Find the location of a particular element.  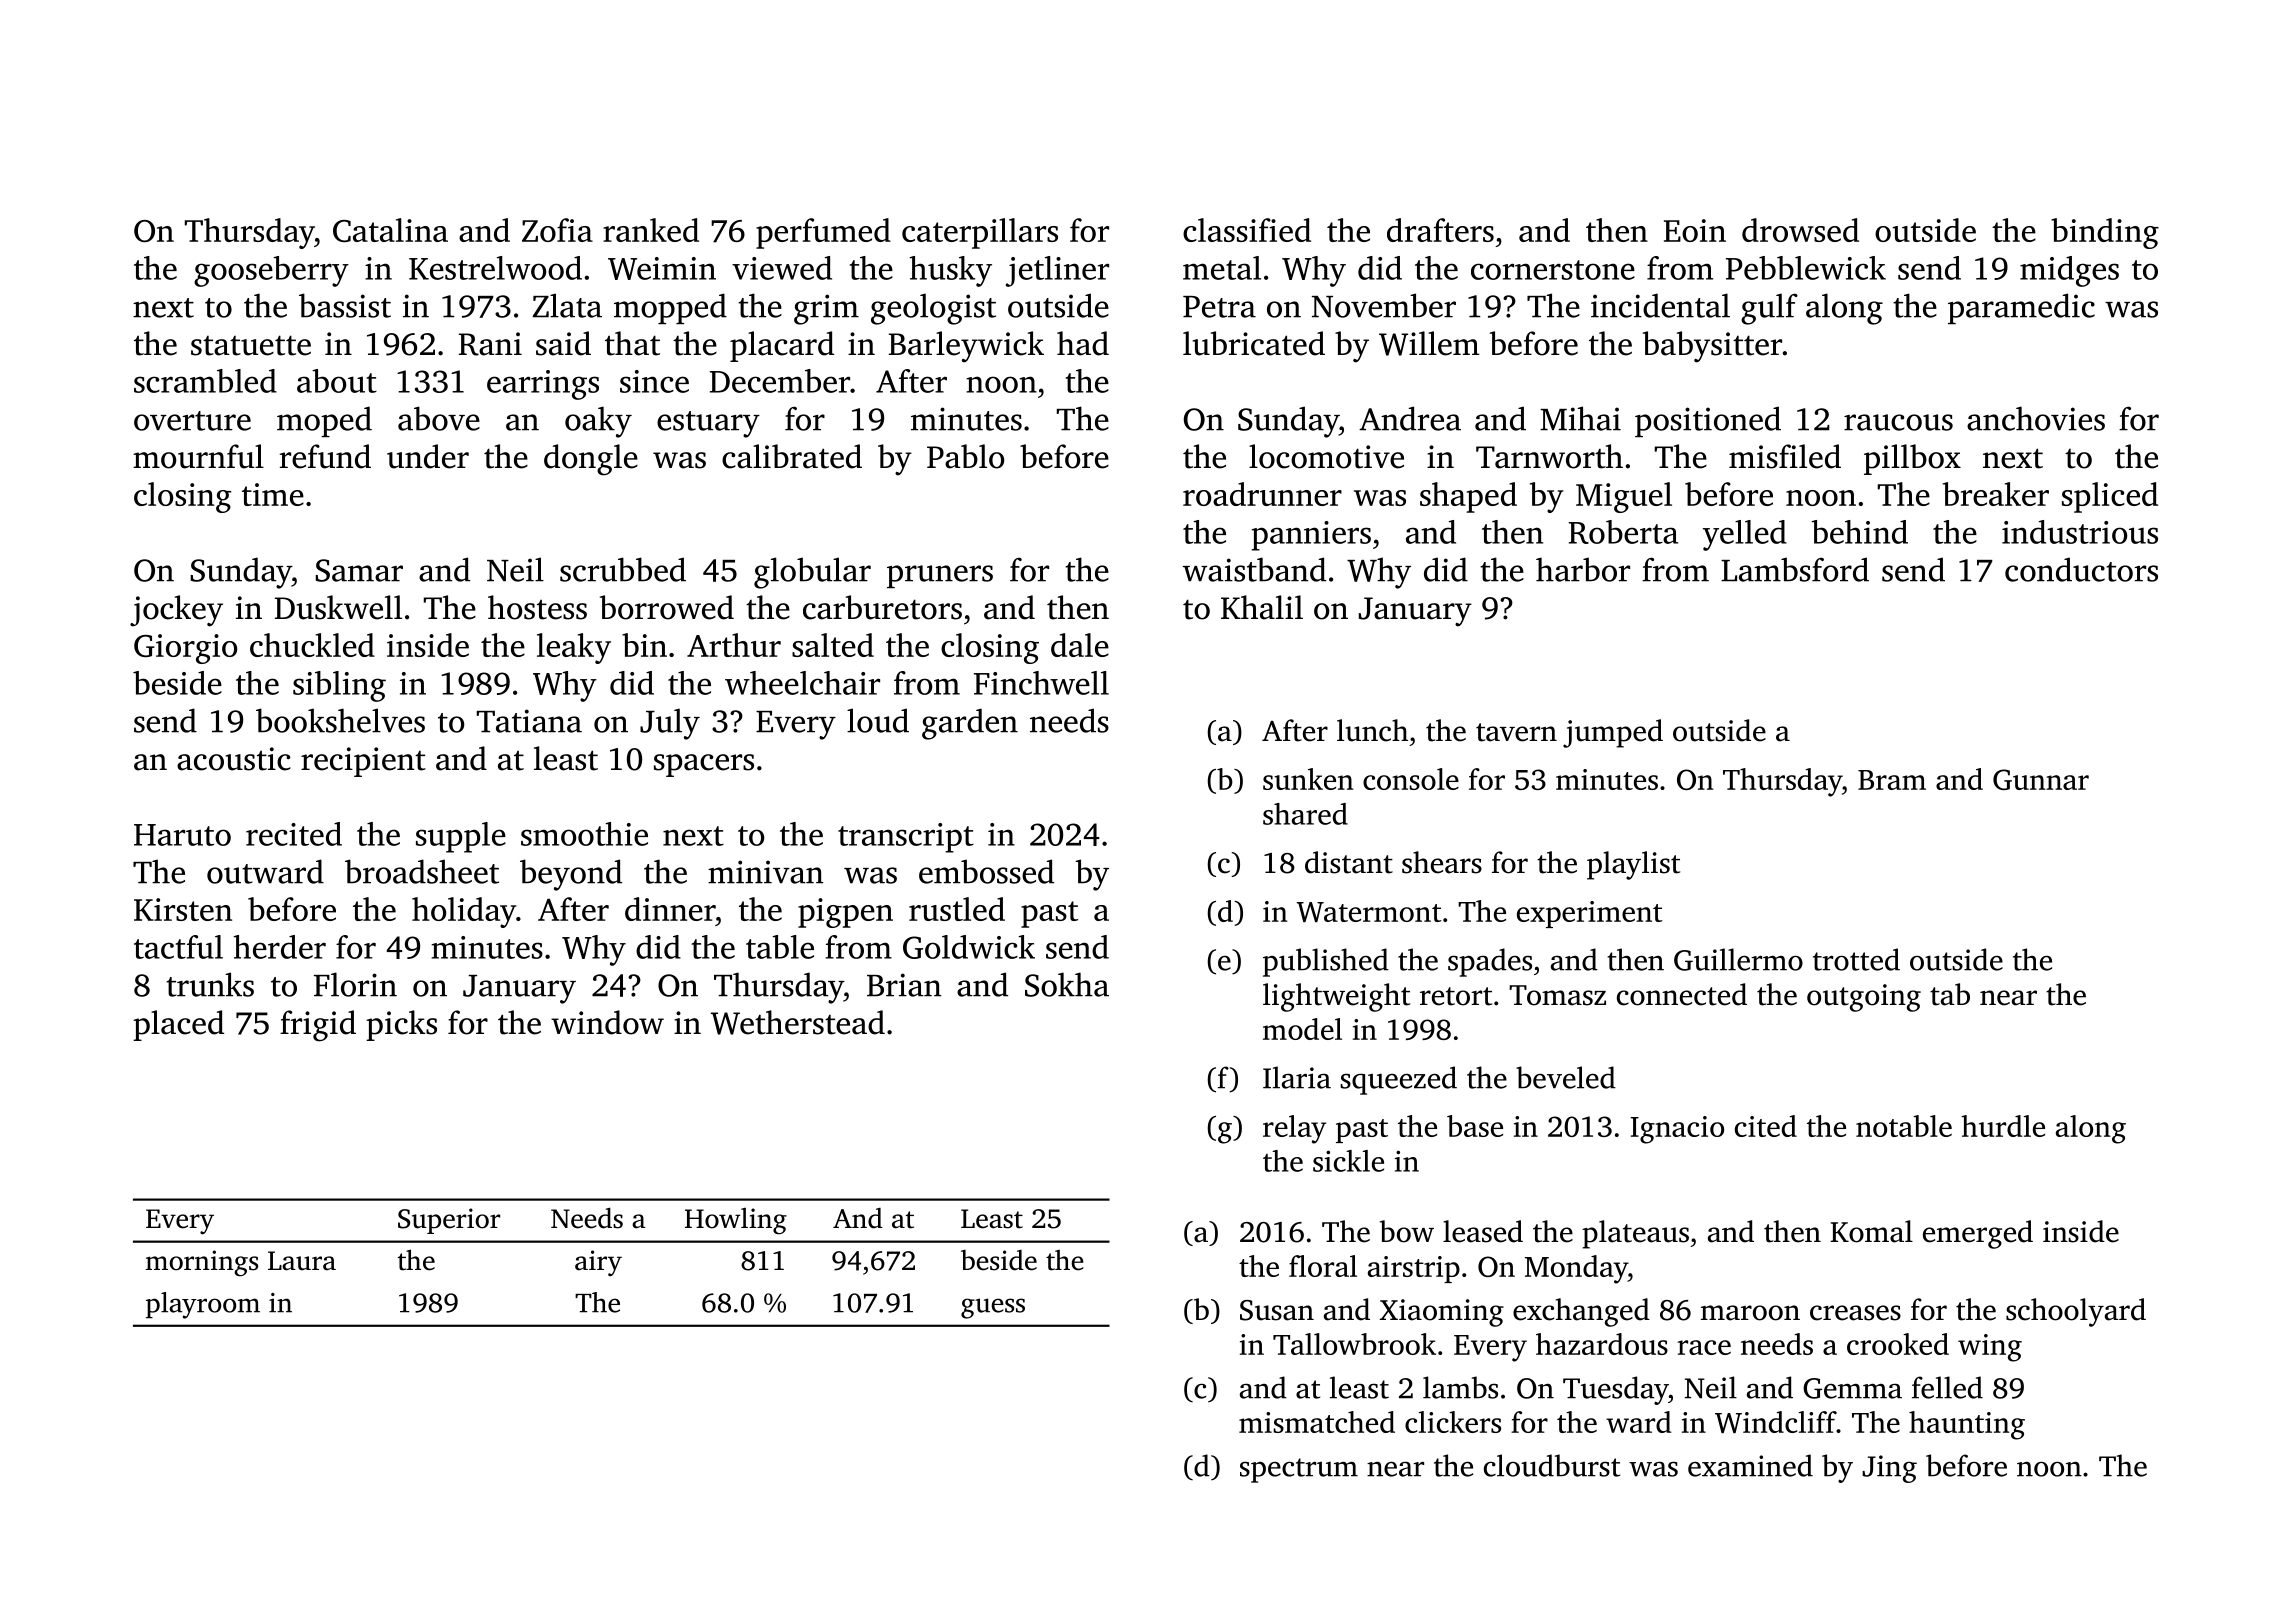

relay is located at coordinates (1294, 1129).
